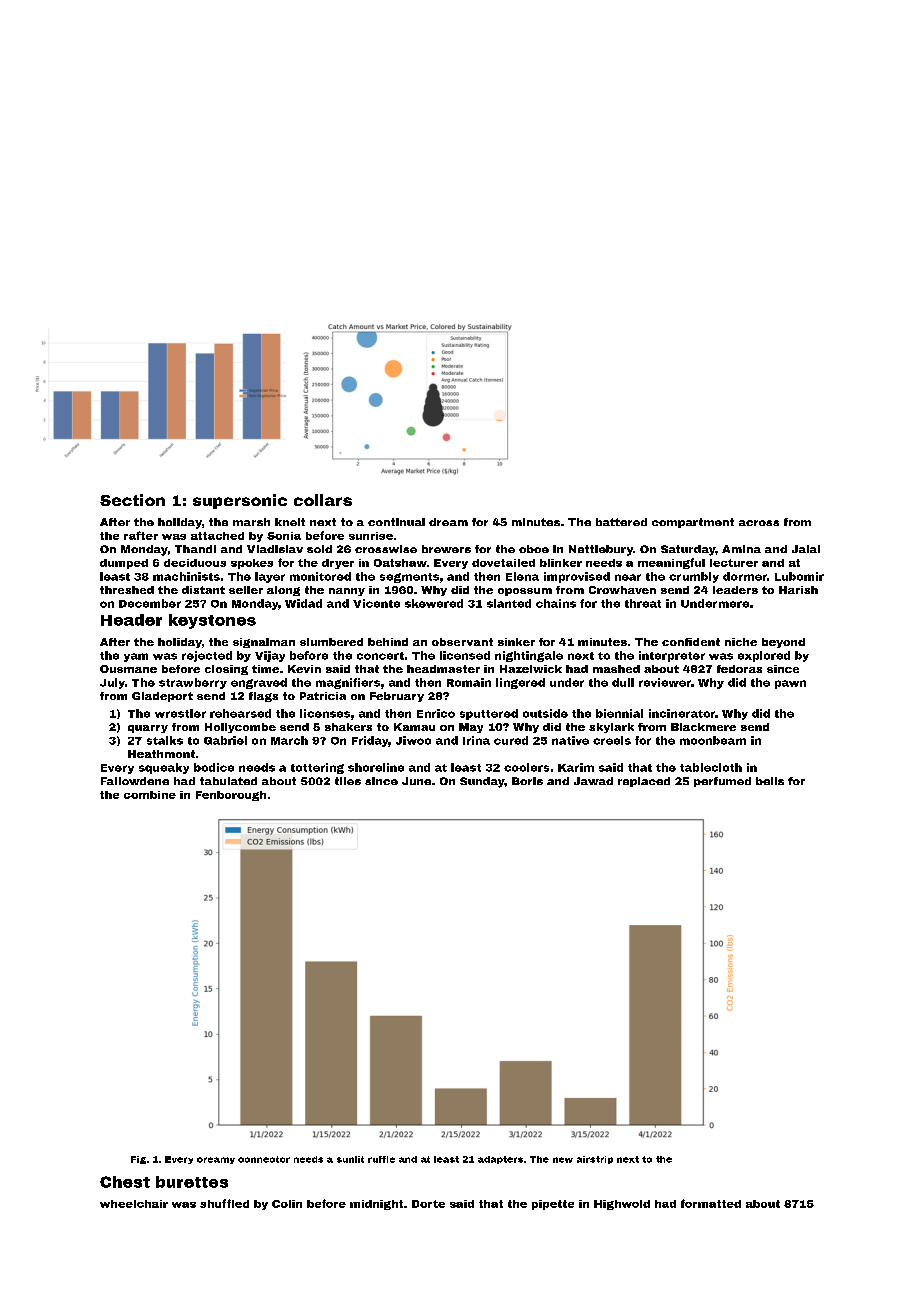  Describe the element at coordinates (534, 549) in the document. I see `oboe` at that location.
